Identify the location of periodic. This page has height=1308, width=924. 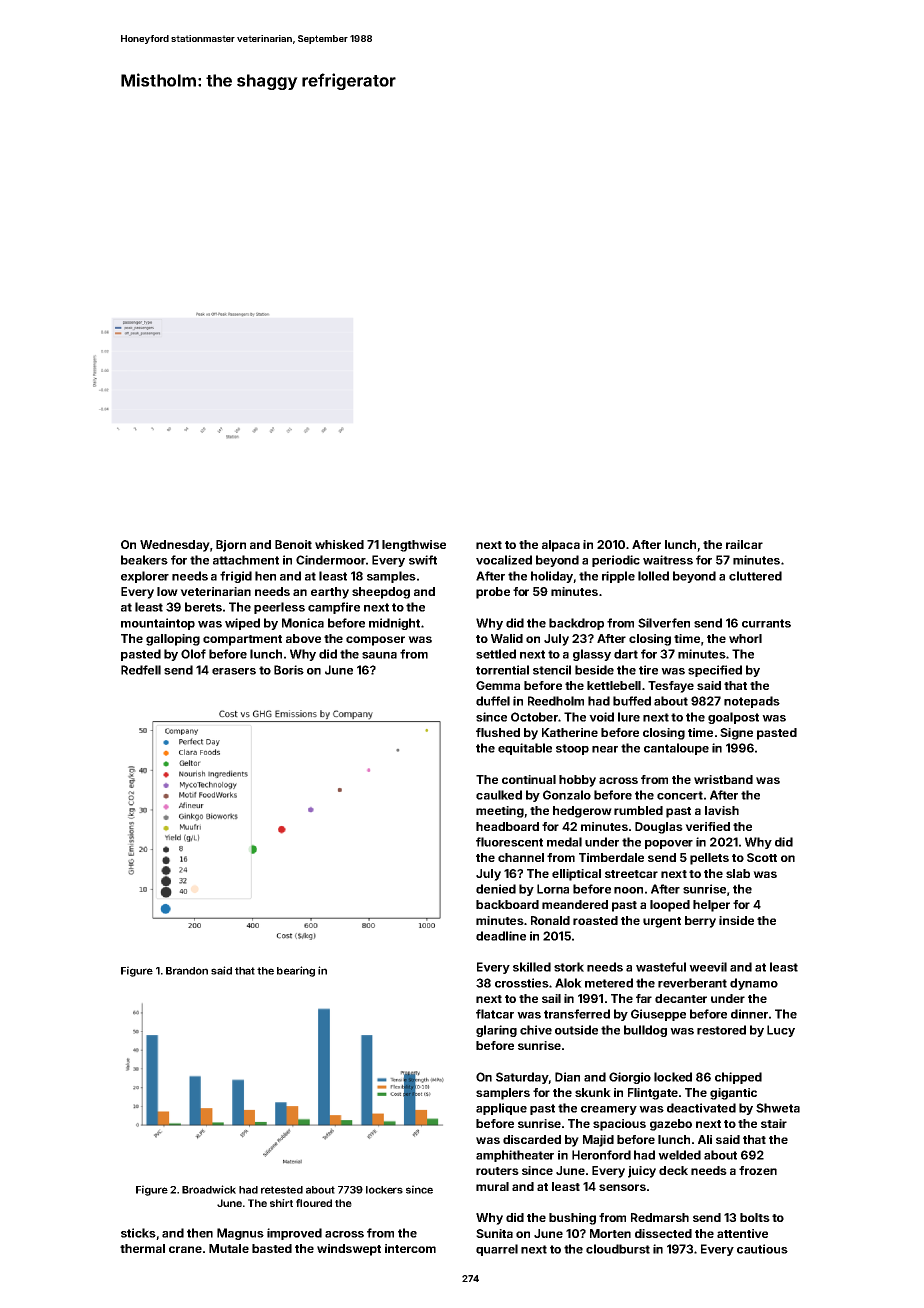
(616, 561).
